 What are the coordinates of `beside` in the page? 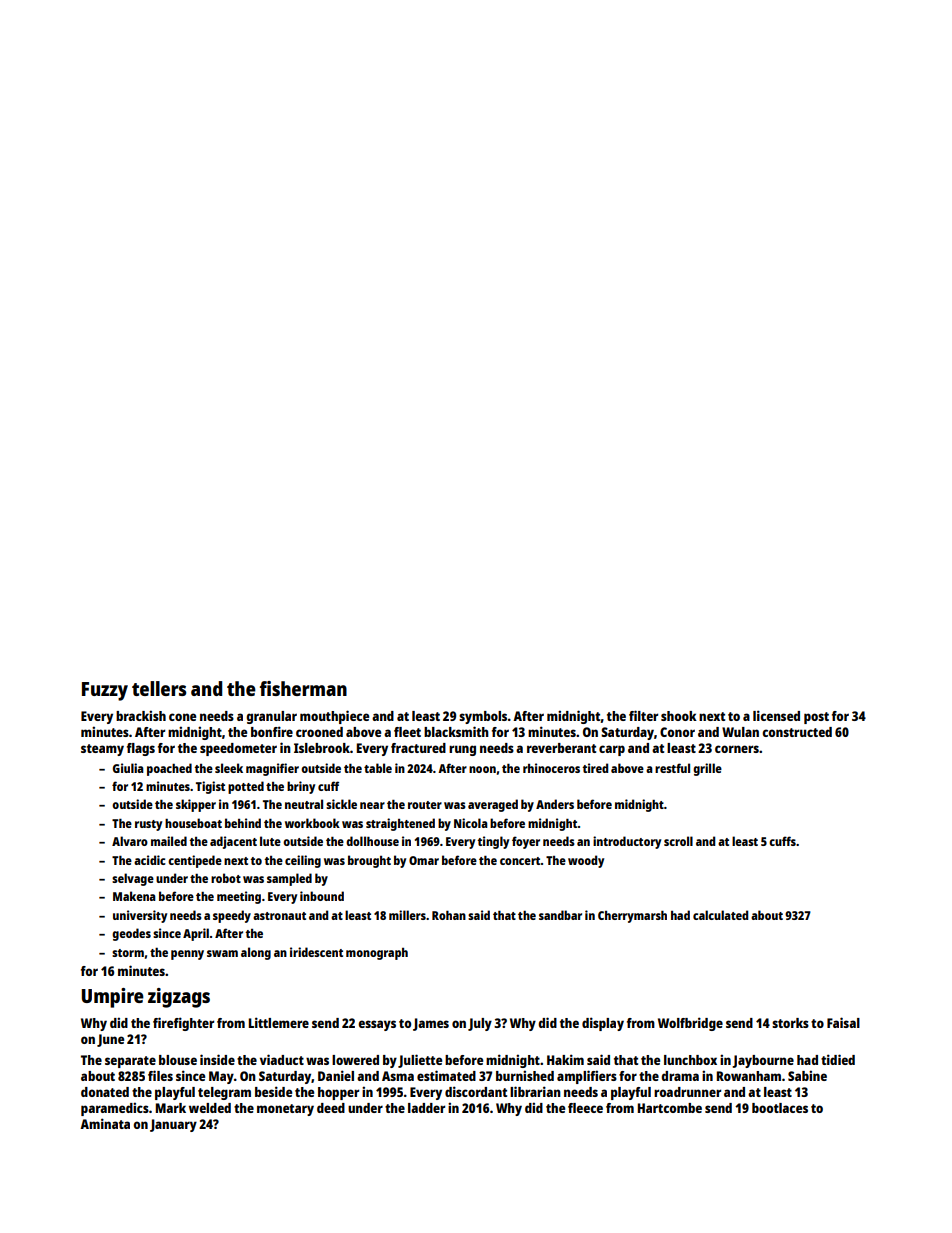 It's located at (273, 1091).
